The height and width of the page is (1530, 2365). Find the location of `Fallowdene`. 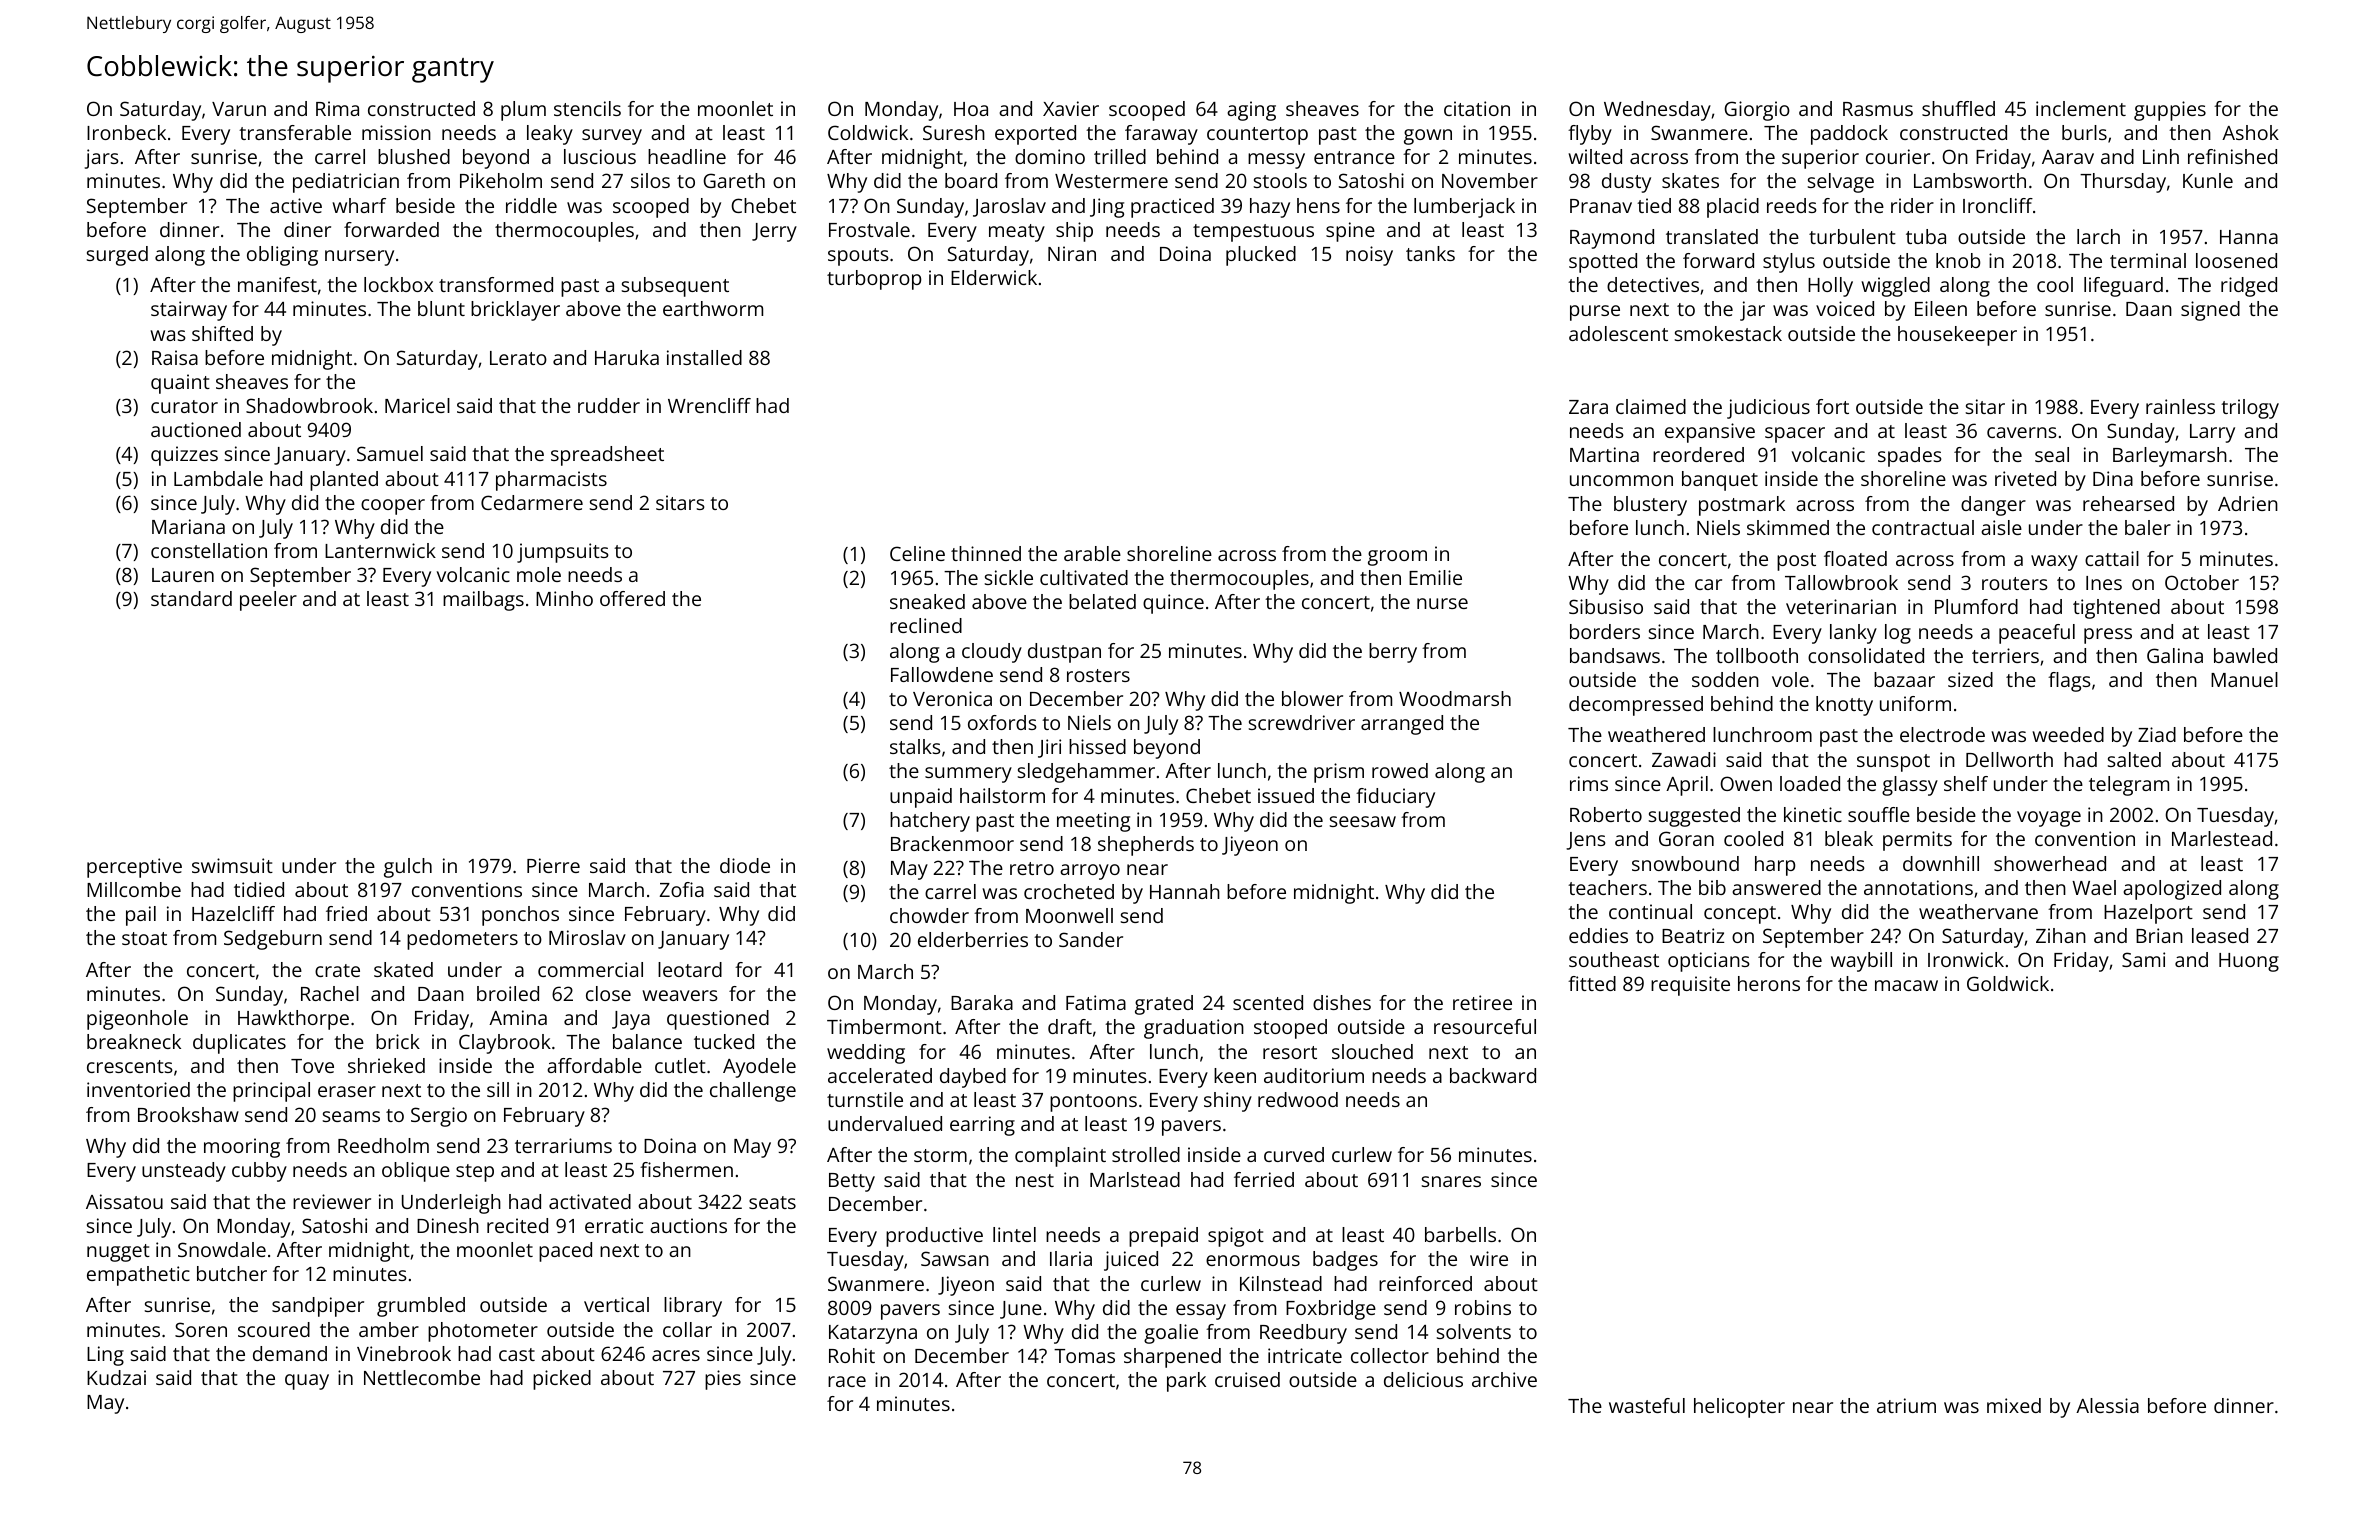

Fallowdene is located at coordinates (942, 674).
